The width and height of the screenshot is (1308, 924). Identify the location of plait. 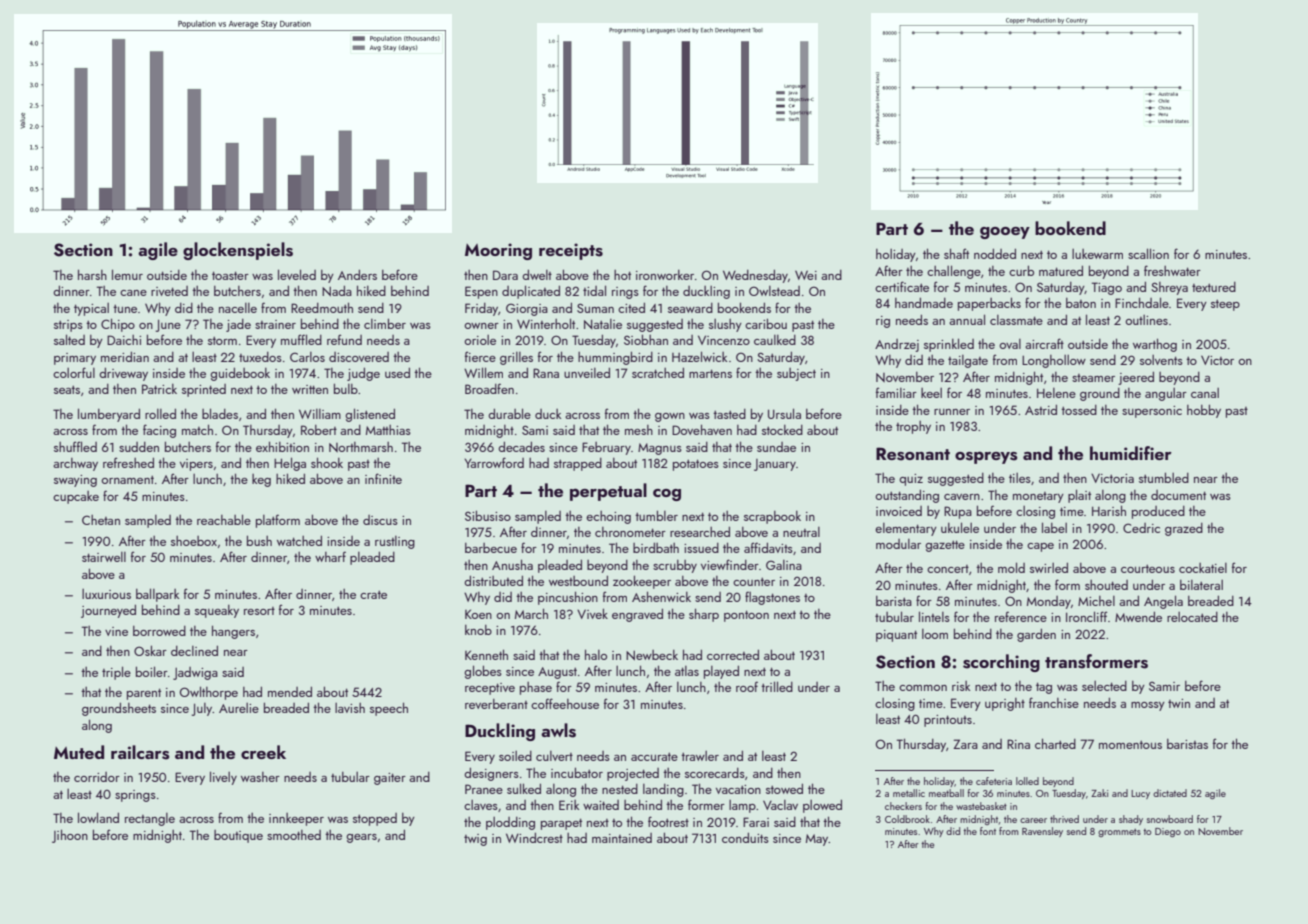
(1079, 496).
